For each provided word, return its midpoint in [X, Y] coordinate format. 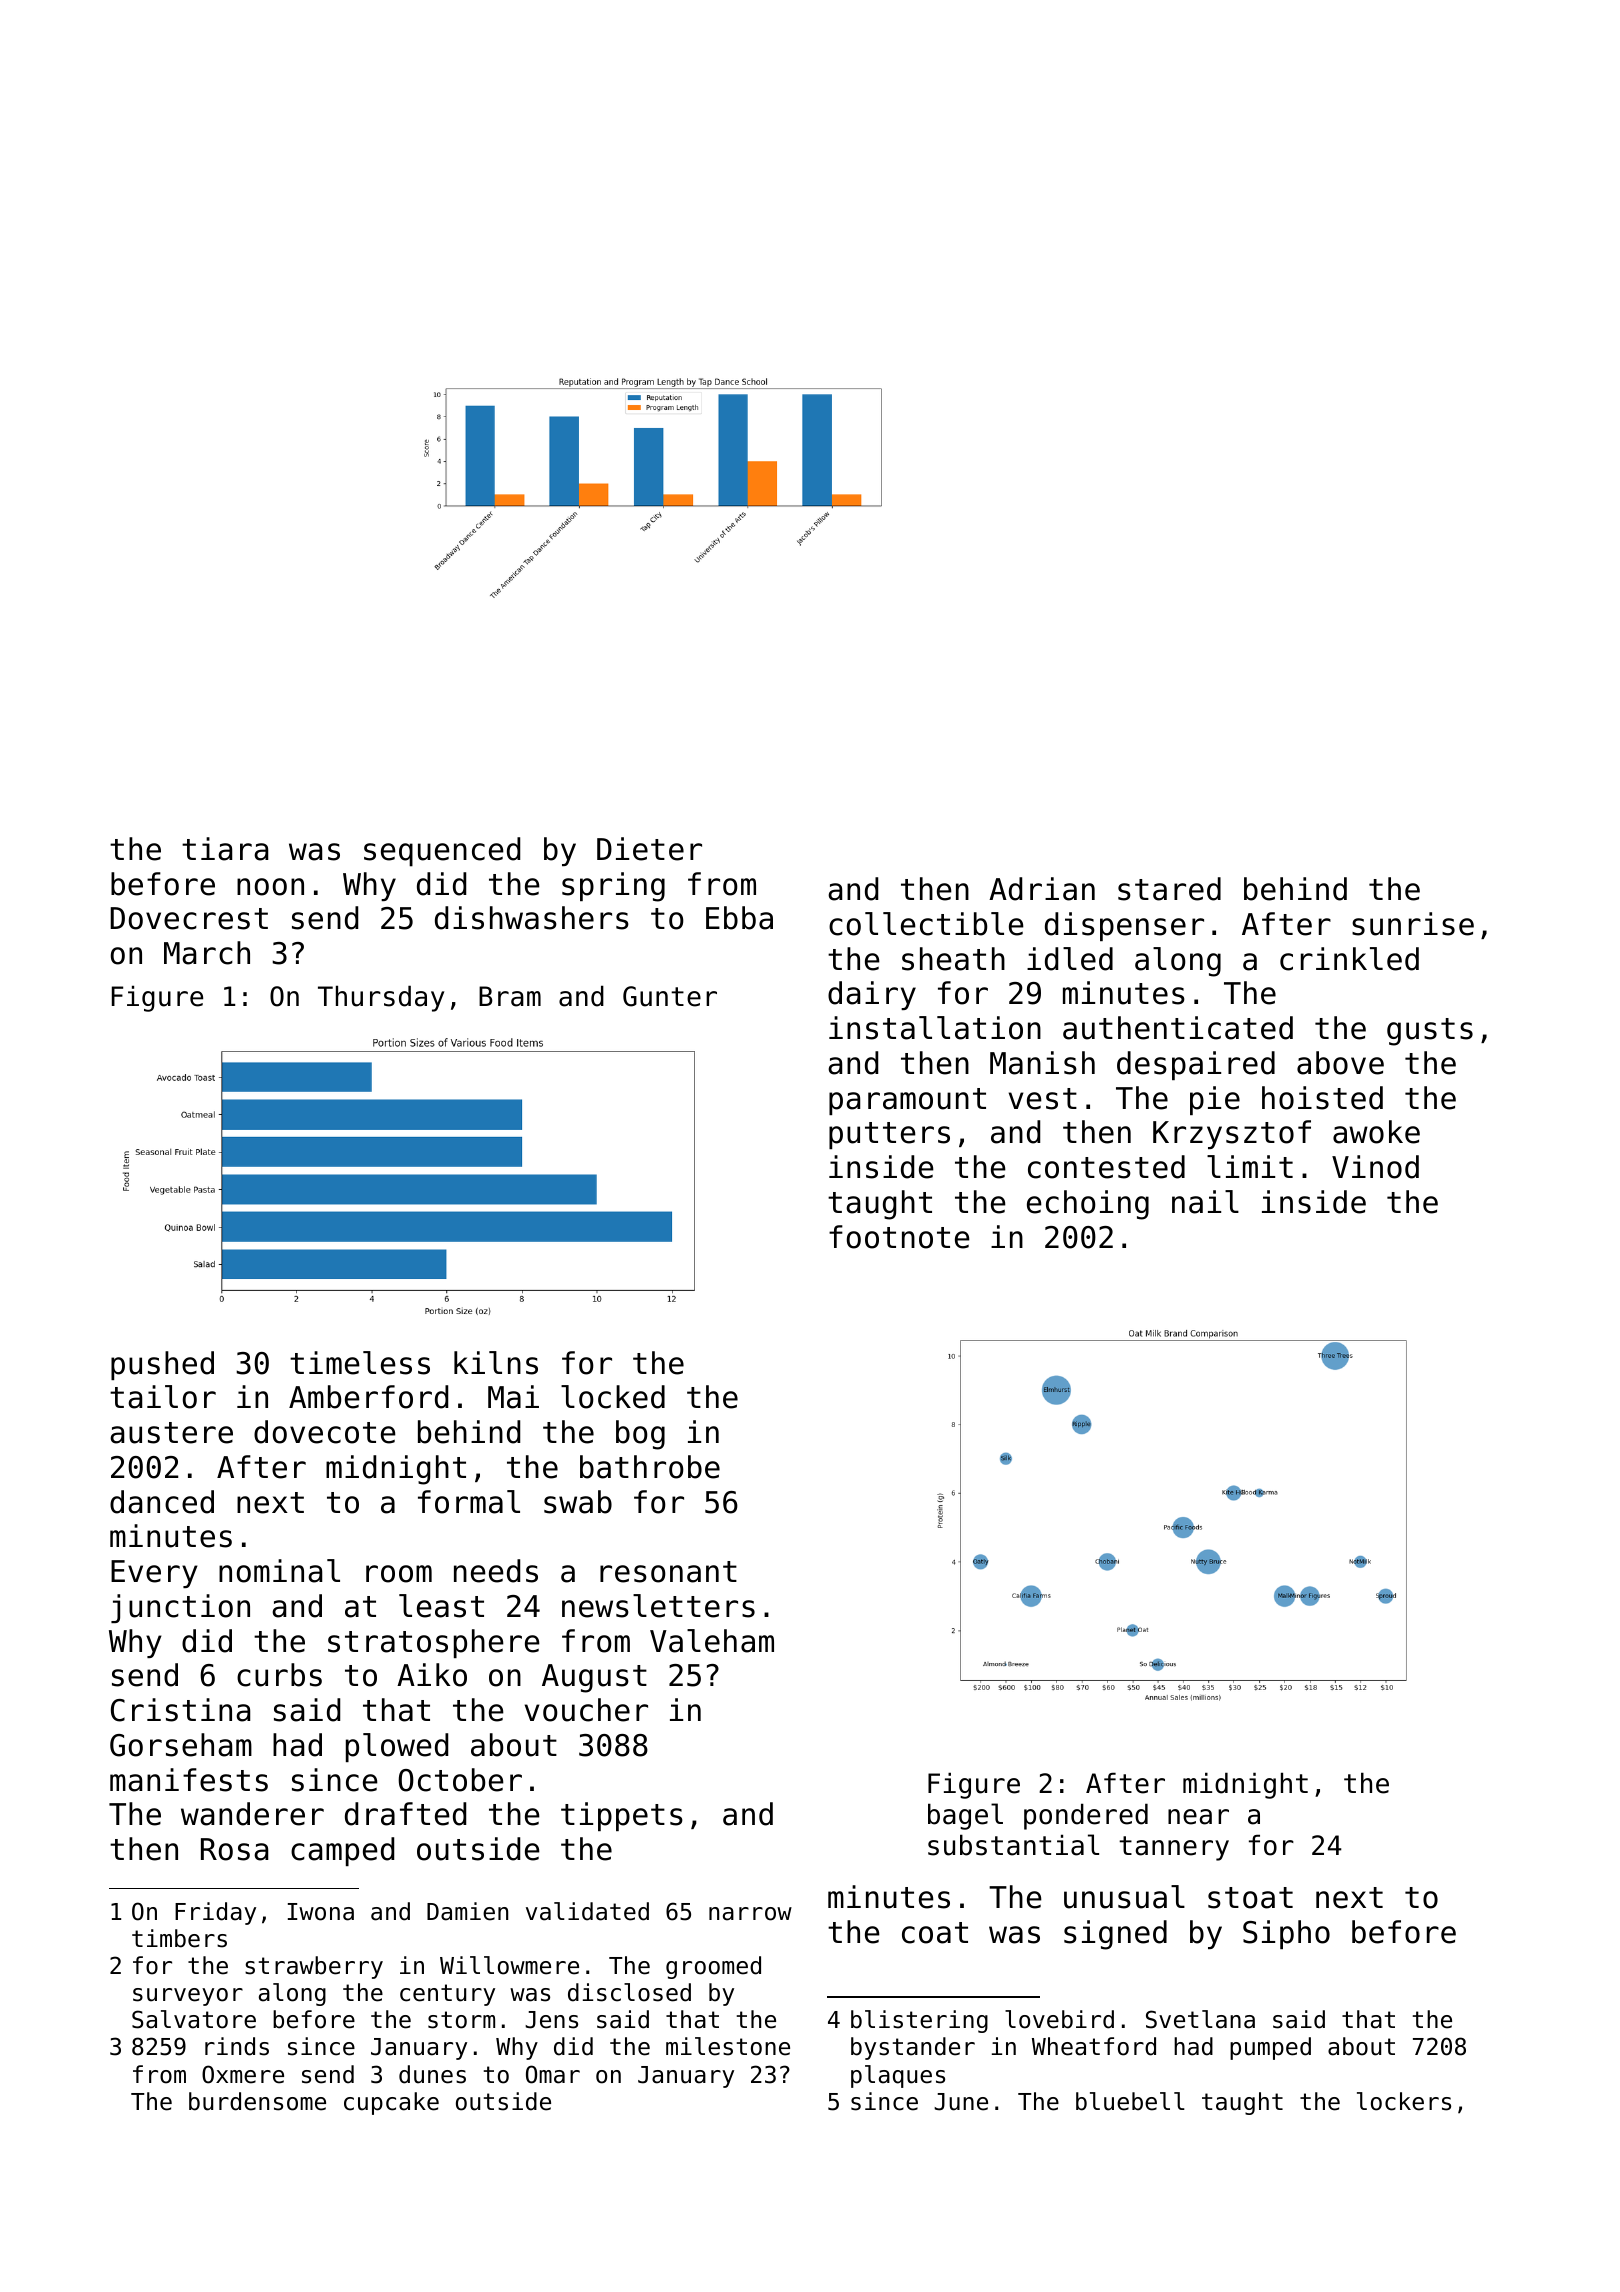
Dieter [649, 849]
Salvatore [194, 2019]
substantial [1013, 1845]
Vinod [1375, 1167]
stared [1169, 889]
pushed [162, 1365]
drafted [405, 1814]
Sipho [1286, 1934]
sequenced [442, 852]
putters [889, 1135]
